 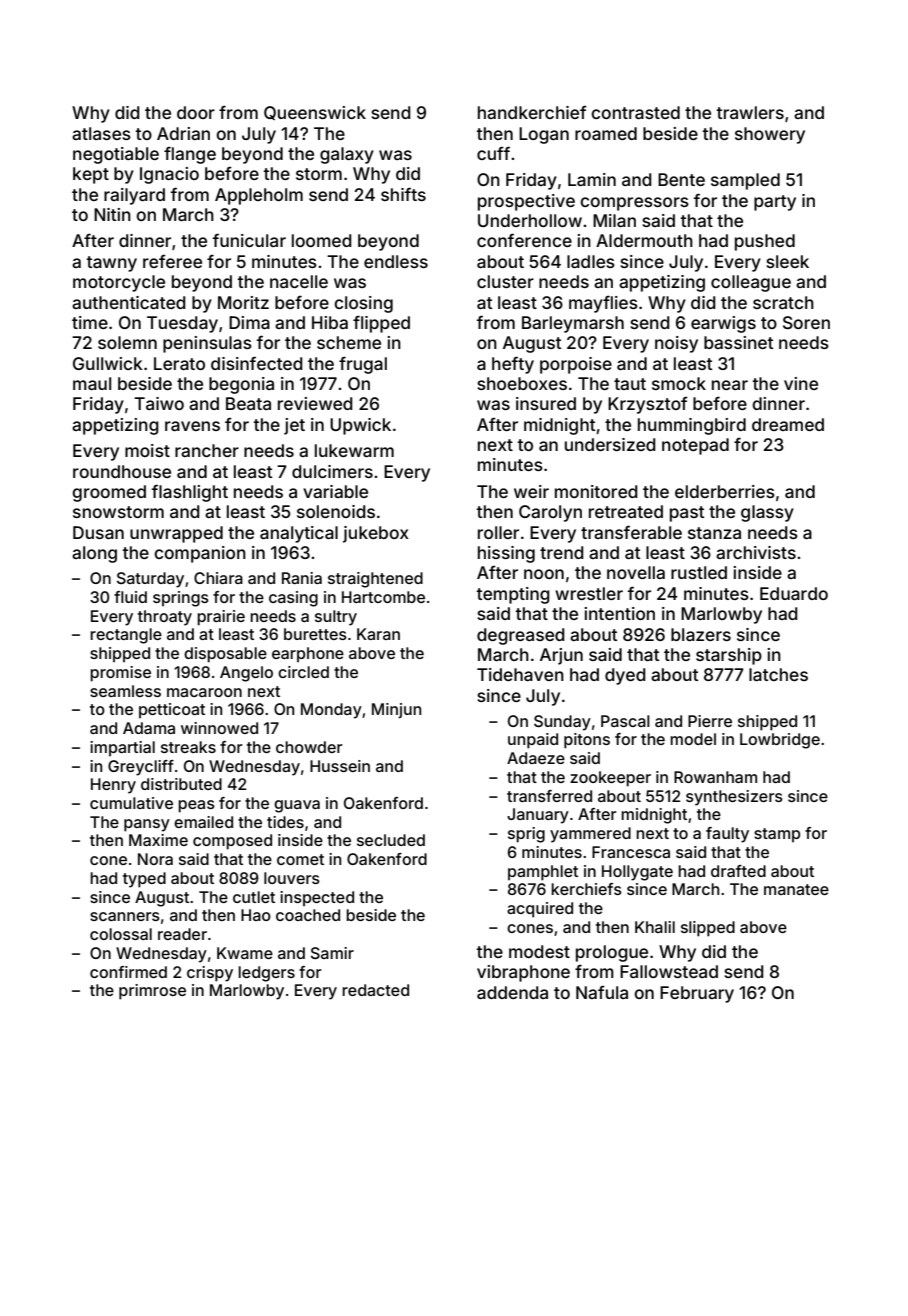 I want to click on trawlers, so click(x=750, y=112).
